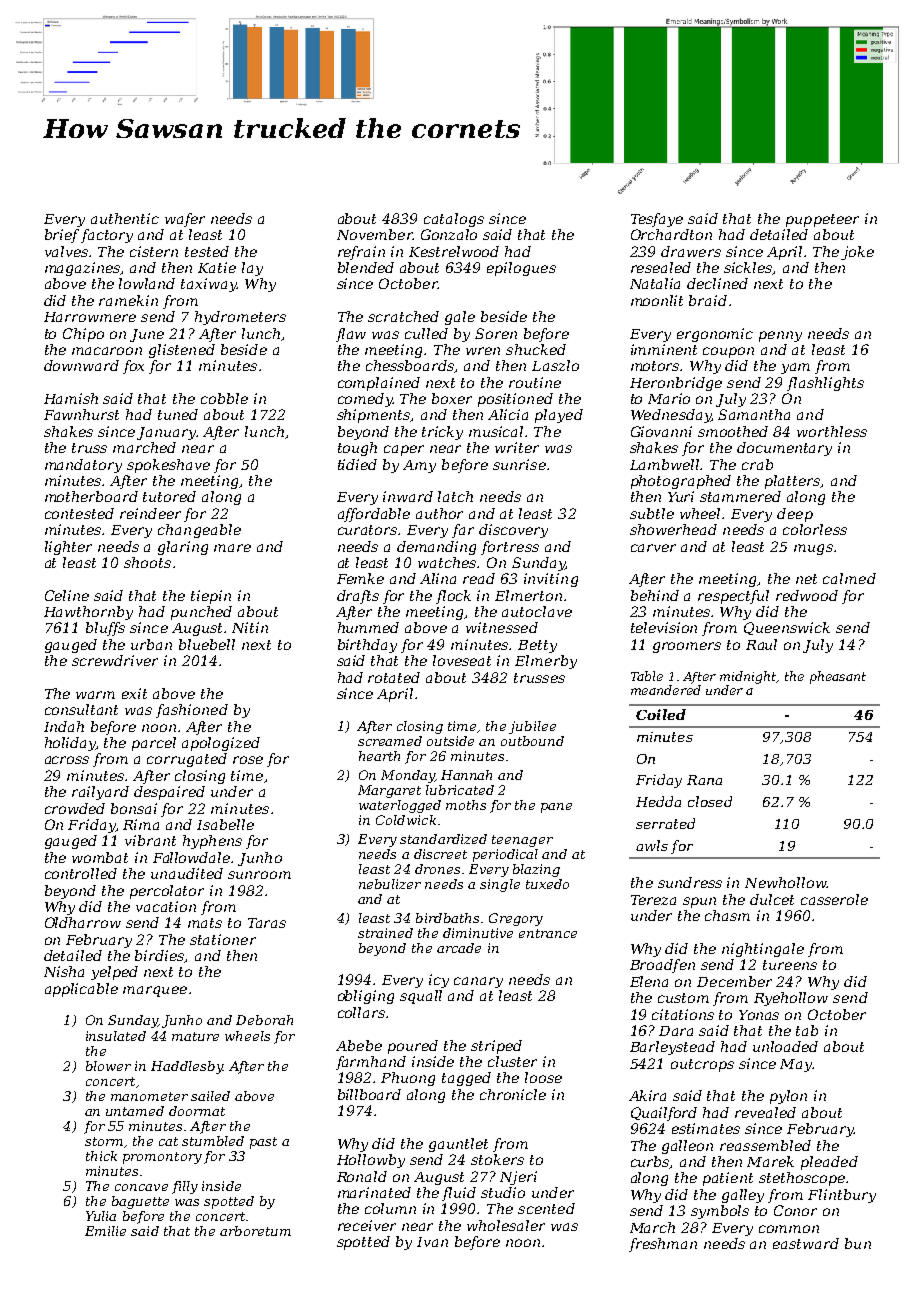 Image resolution: width=924 pixels, height=1308 pixels. Describe the element at coordinates (546, 1208) in the page. I see `scented` at that location.
